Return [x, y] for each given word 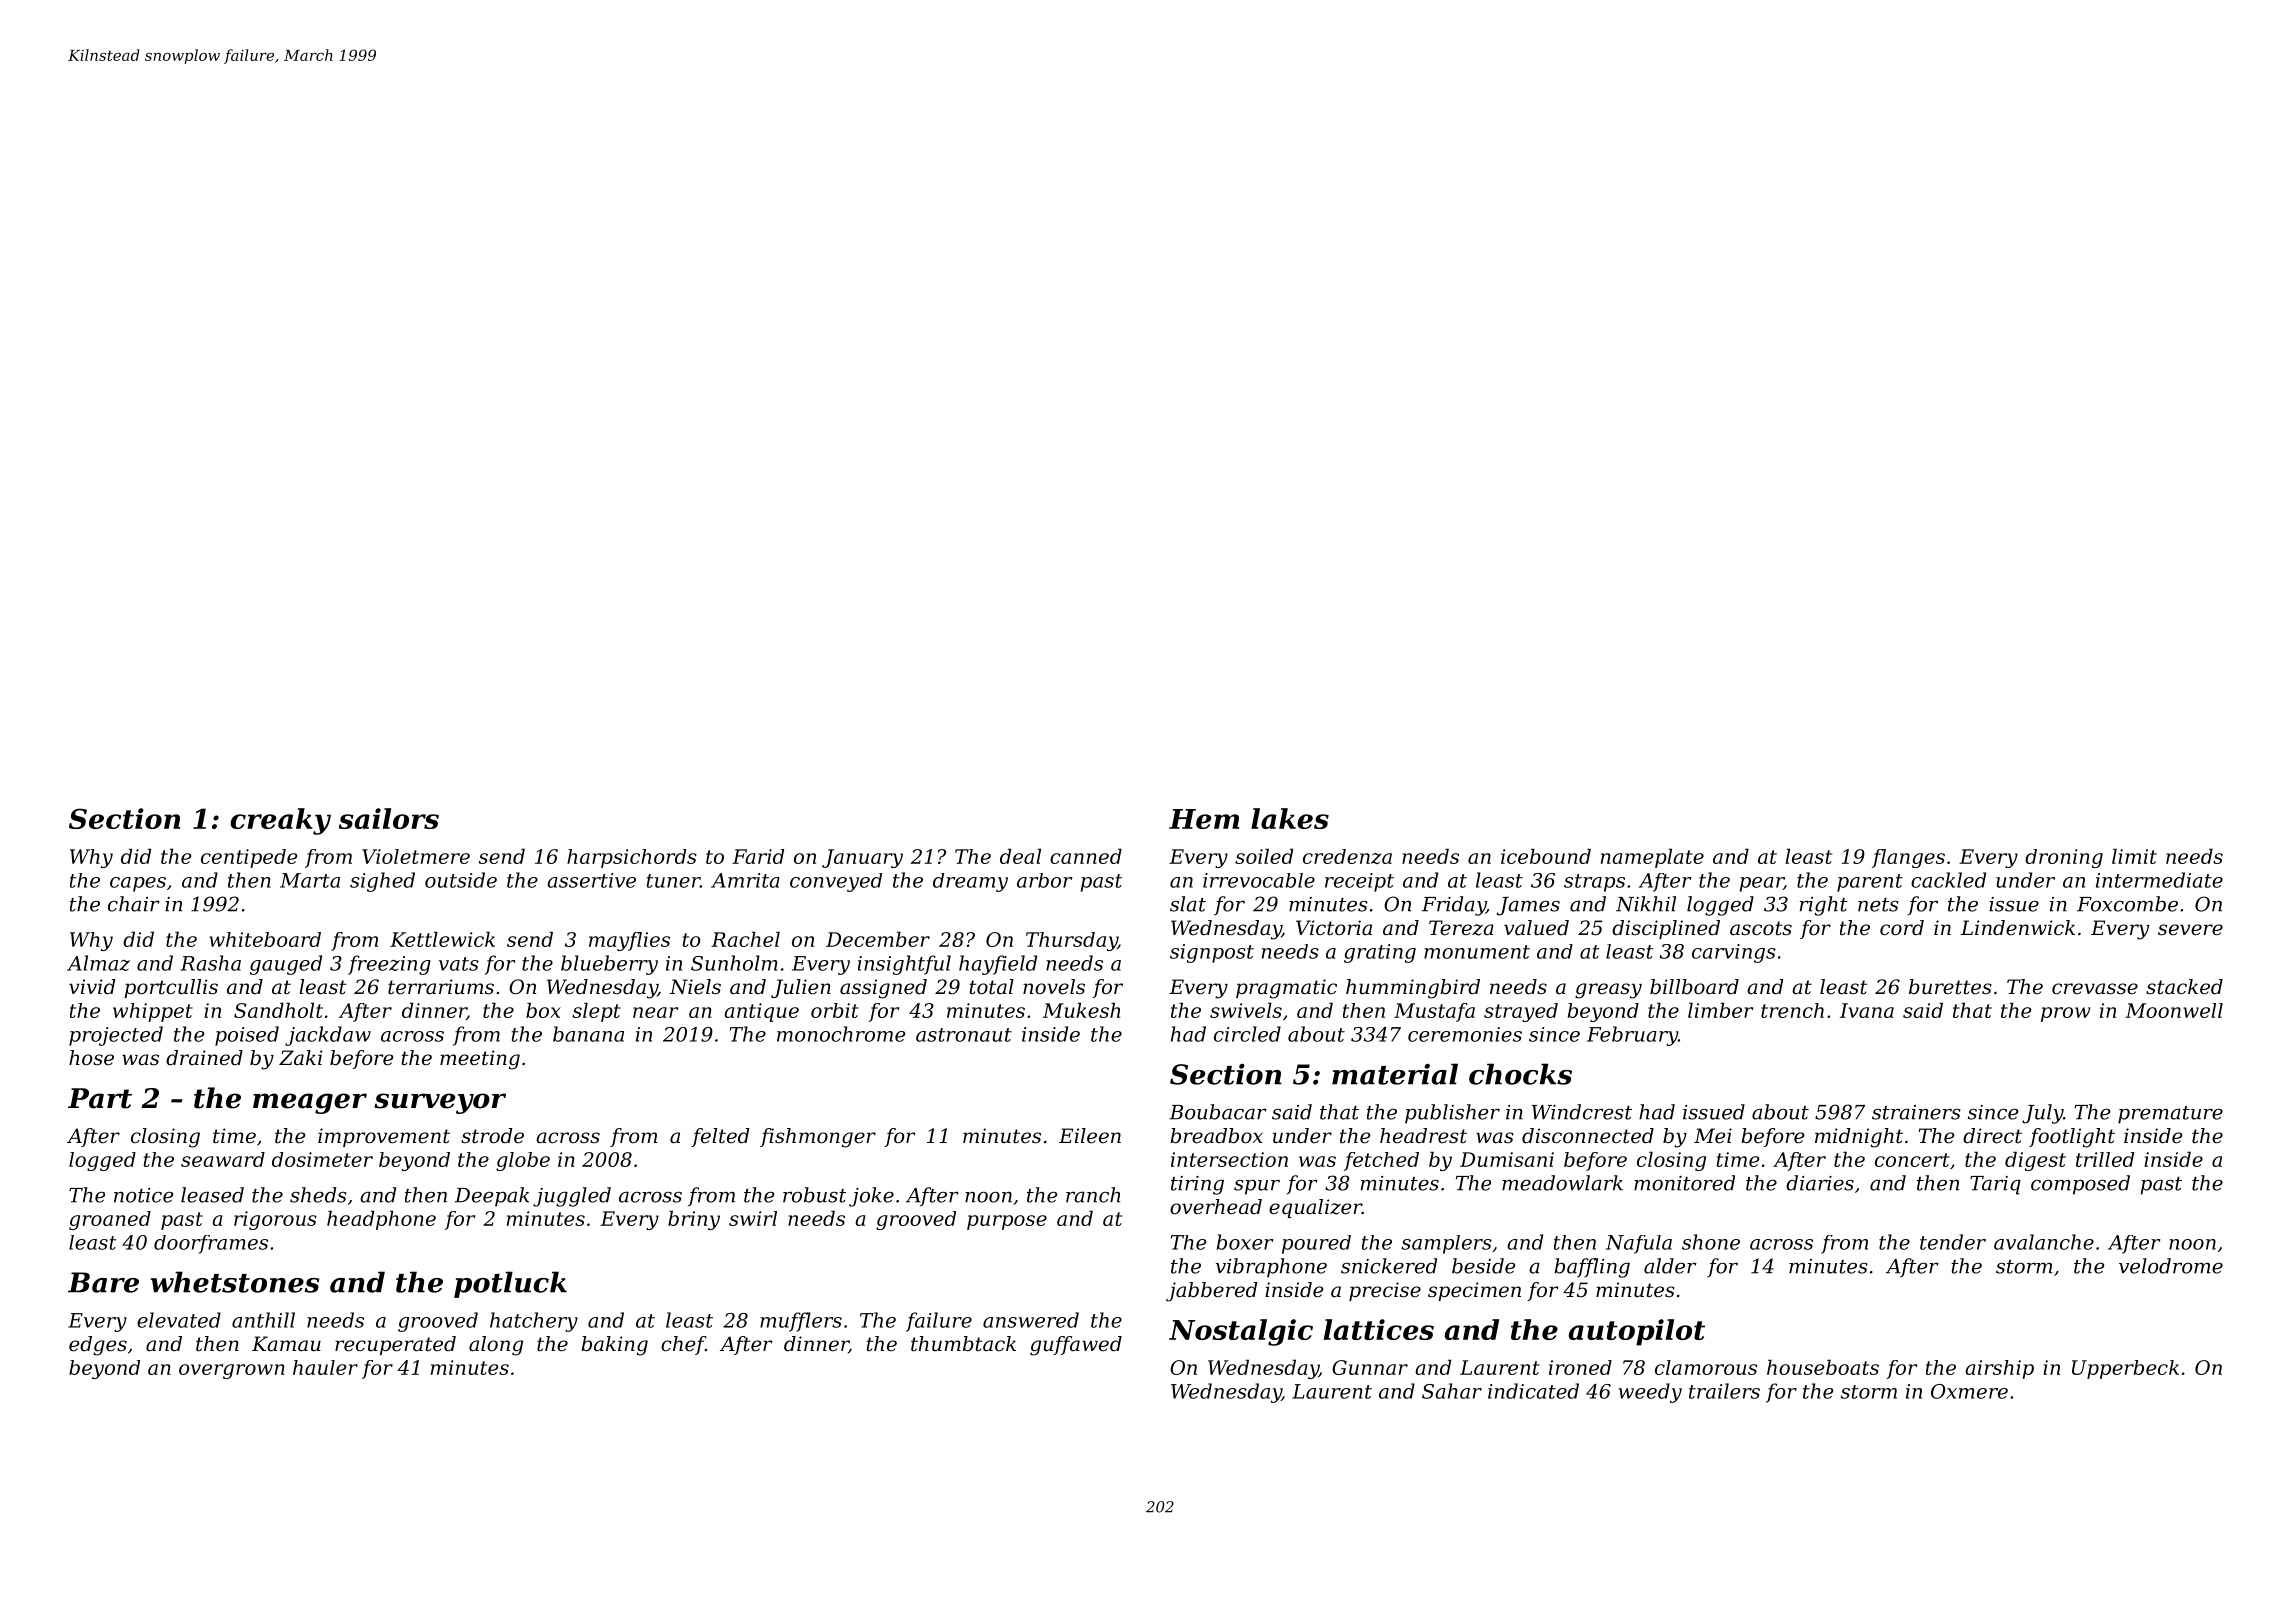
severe [2190, 930]
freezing [389, 965]
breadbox [1216, 1136]
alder [1670, 1266]
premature [2170, 1115]
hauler [325, 1367]
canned [1086, 856]
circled [1247, 1034]
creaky [280, 821]
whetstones [234, 1282]
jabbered [1211, 1292]
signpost [1212, 953]
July [2042, 1114]
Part [100, 1098]
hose [91, 1058]
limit [2134, 856]
